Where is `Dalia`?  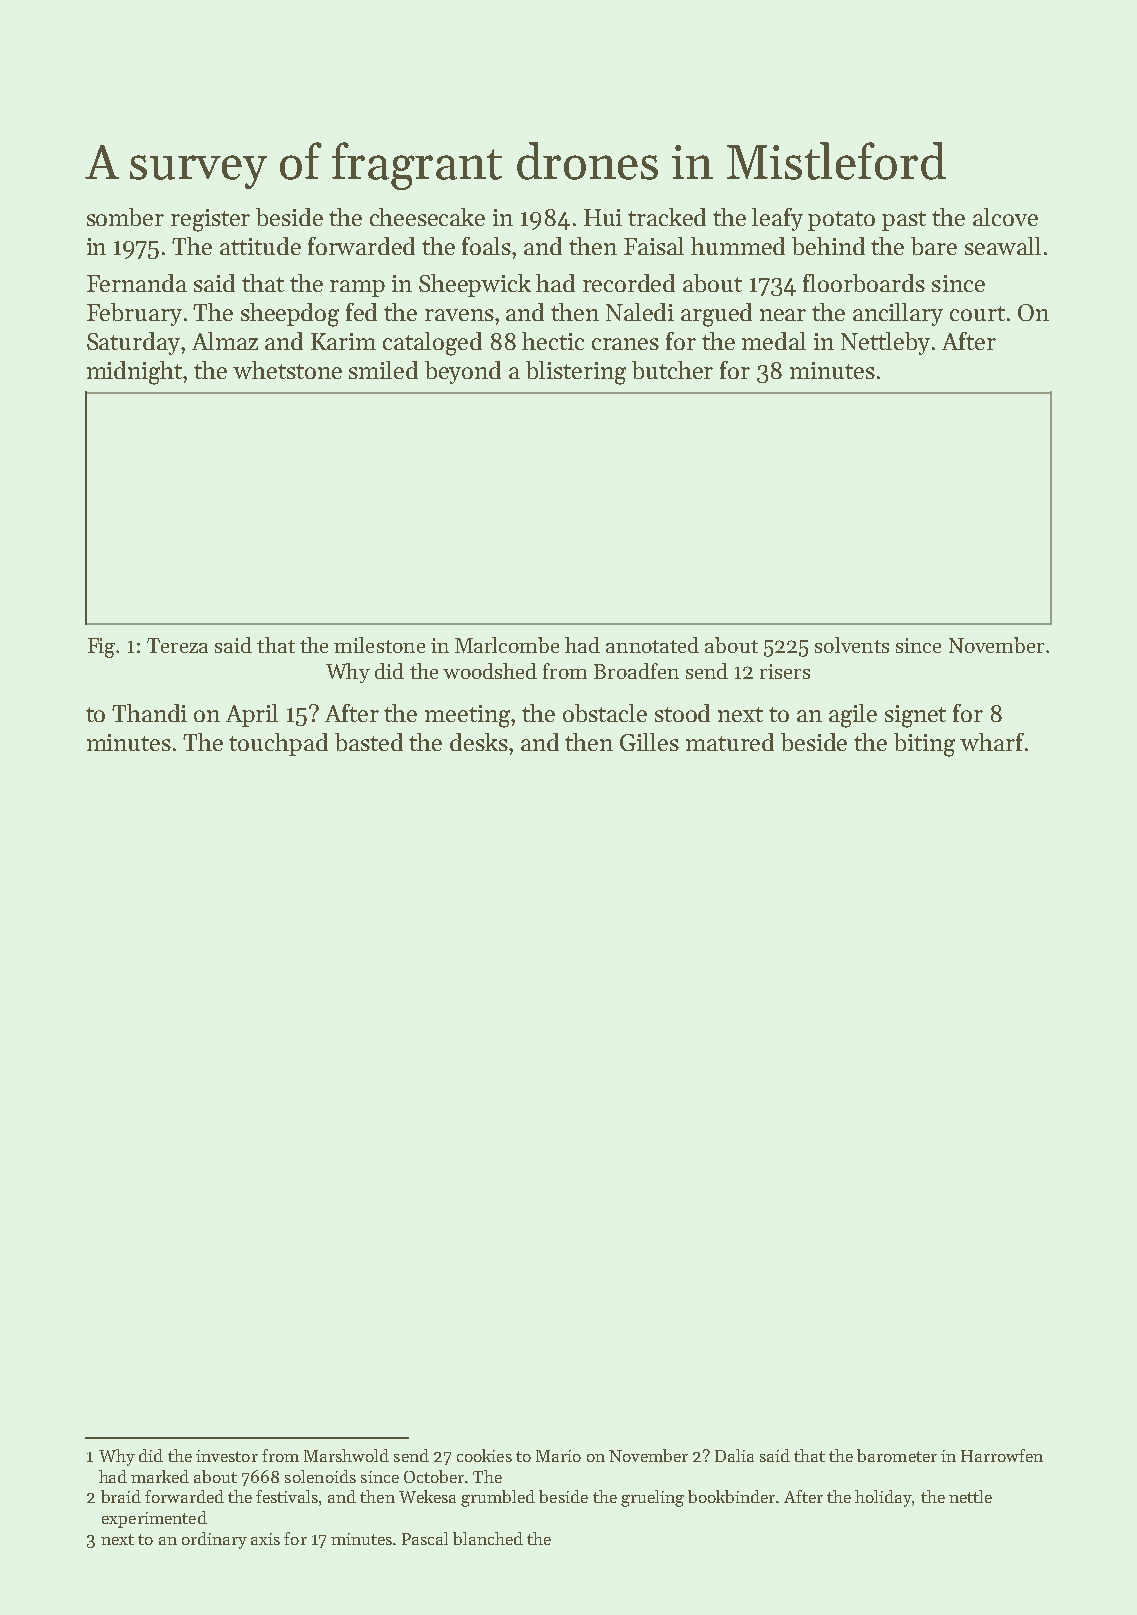 Dalia is located at coordinates (734, 1455).
